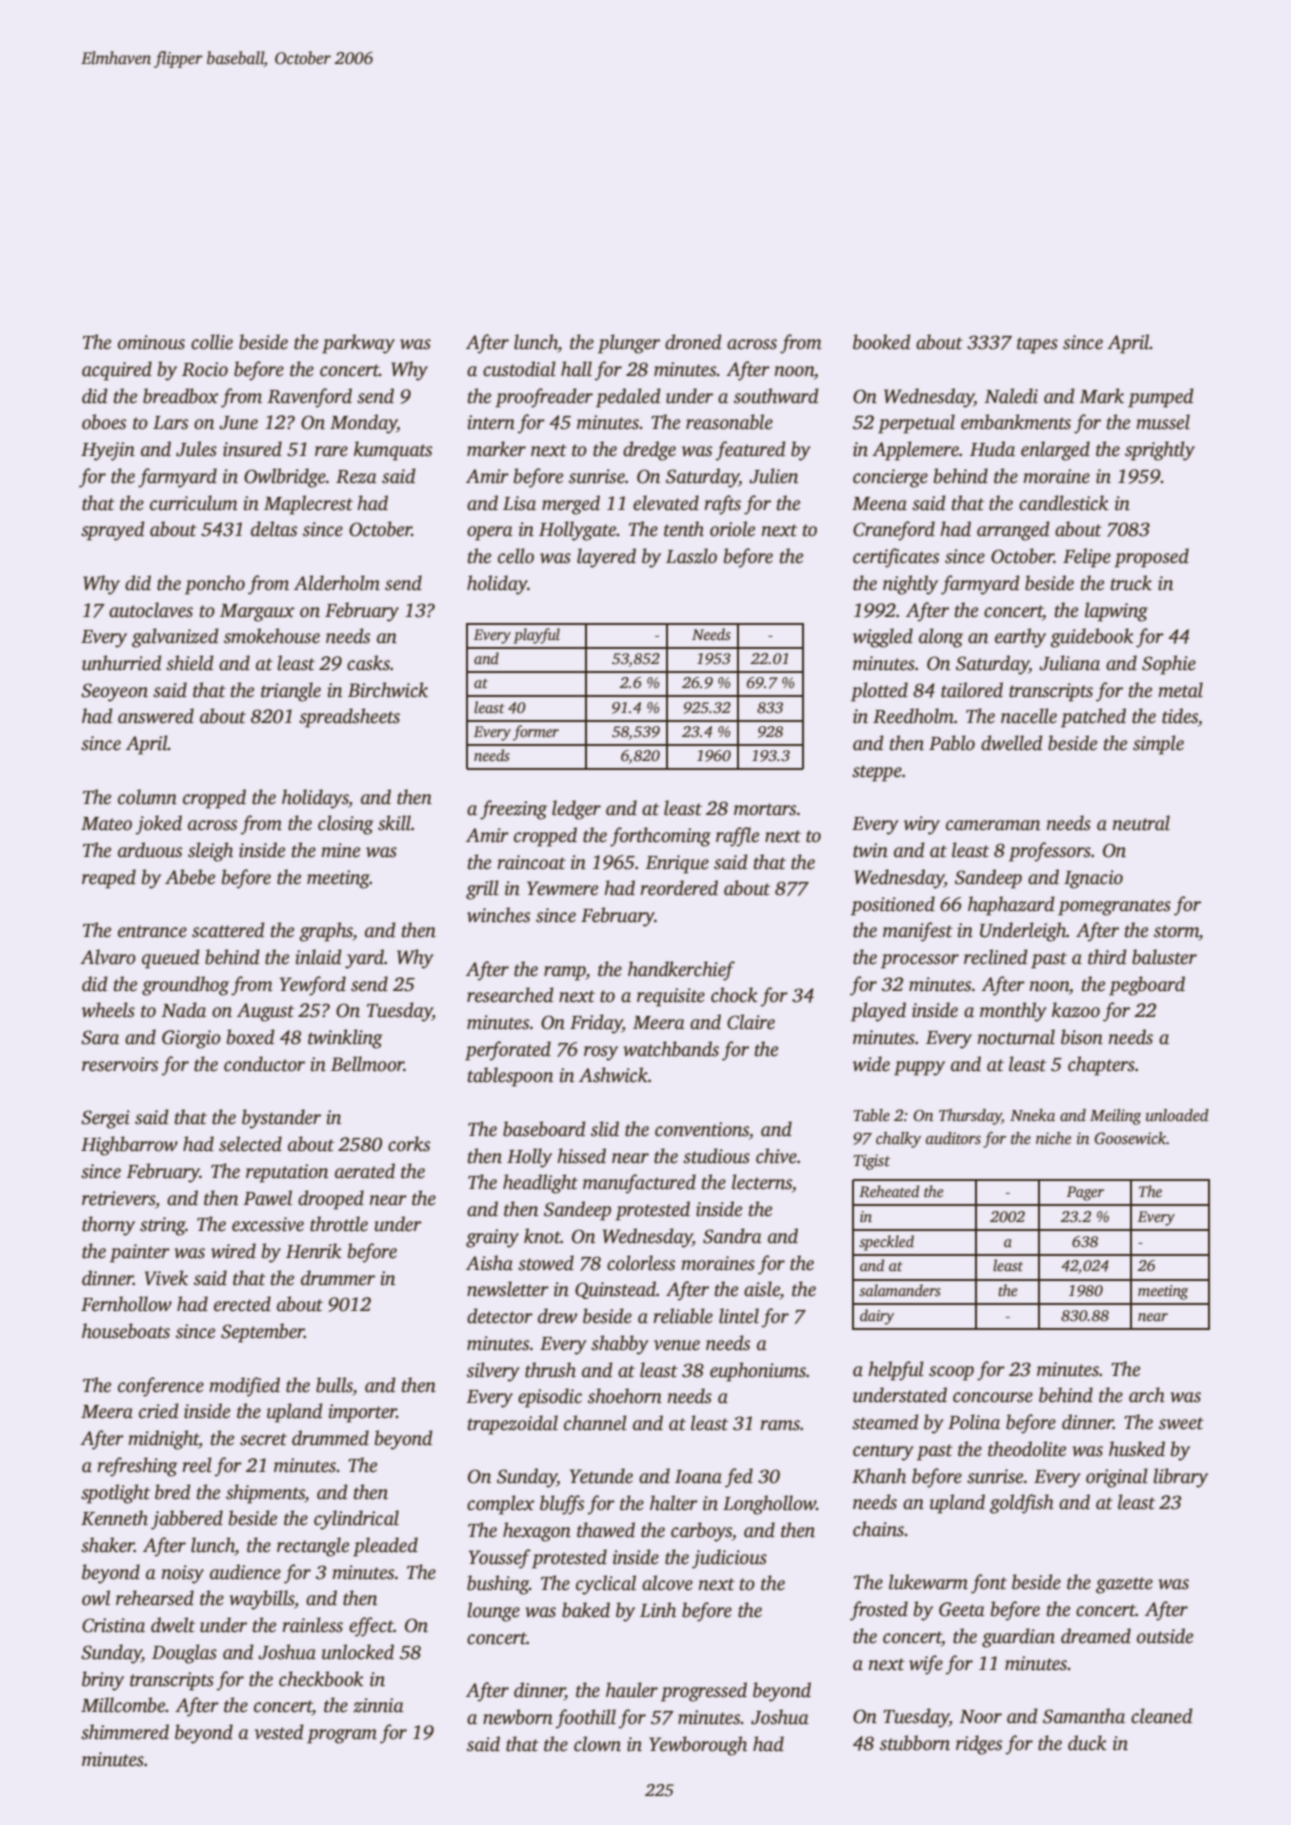 Image resolution: width=1291 pixels, height=1825 pixels. What do you see at coordinates (346, 825) in the page?
I see `closing` at bounding box center [346, 825].
